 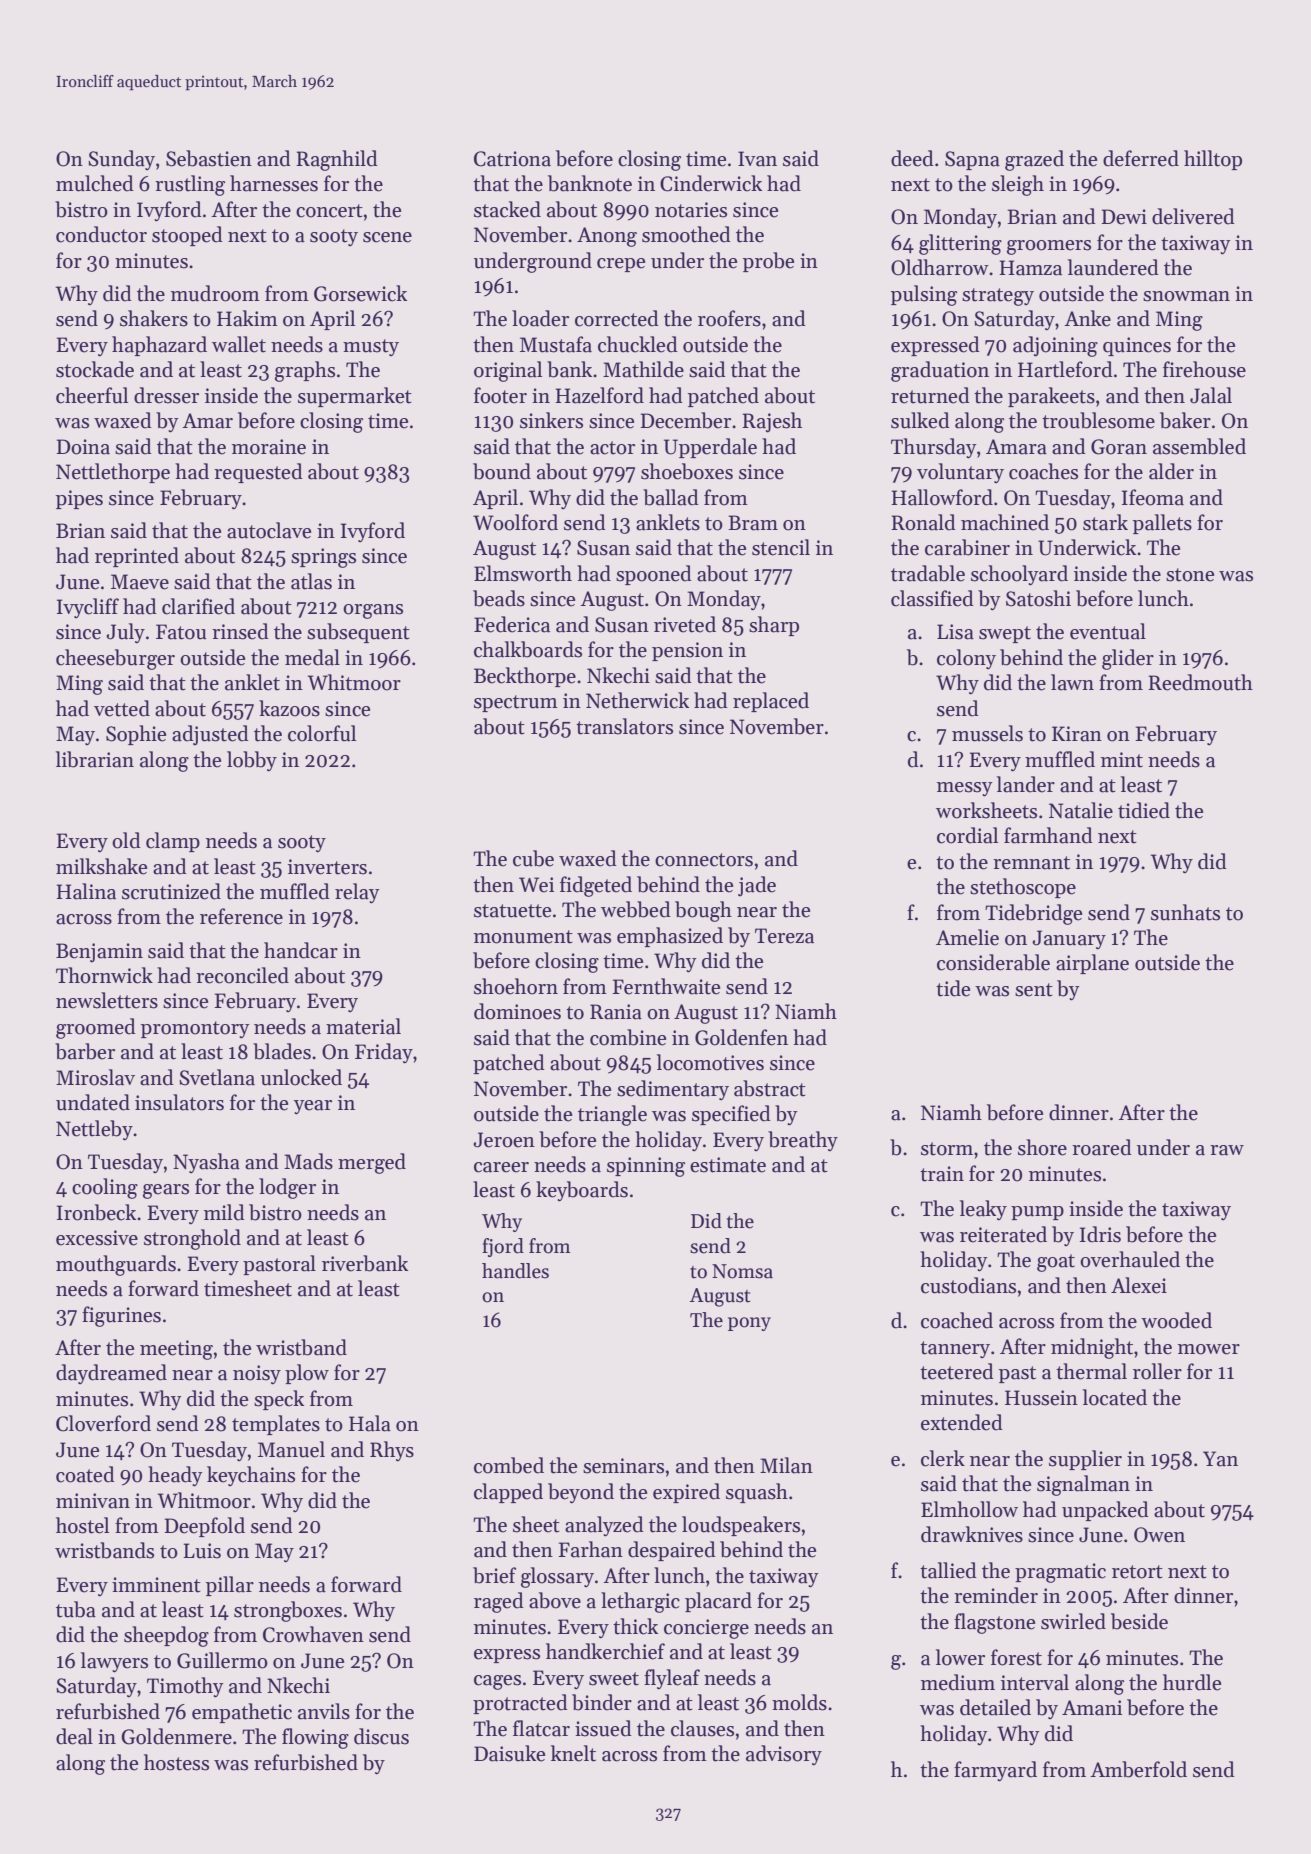 I want to click on clauses, so click(x=702, y=1728).
